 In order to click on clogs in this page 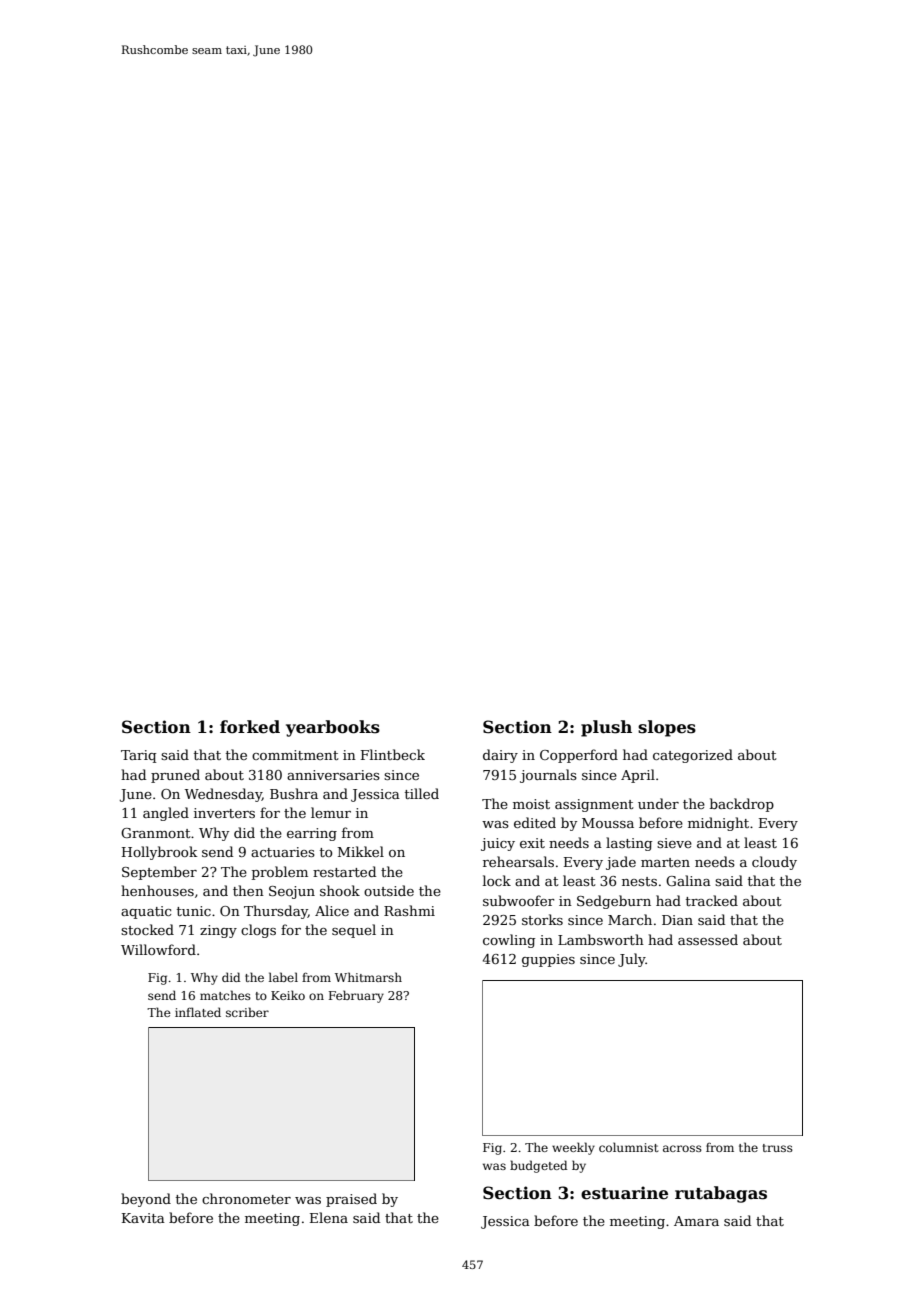, I will do `click(258, 931)`.
